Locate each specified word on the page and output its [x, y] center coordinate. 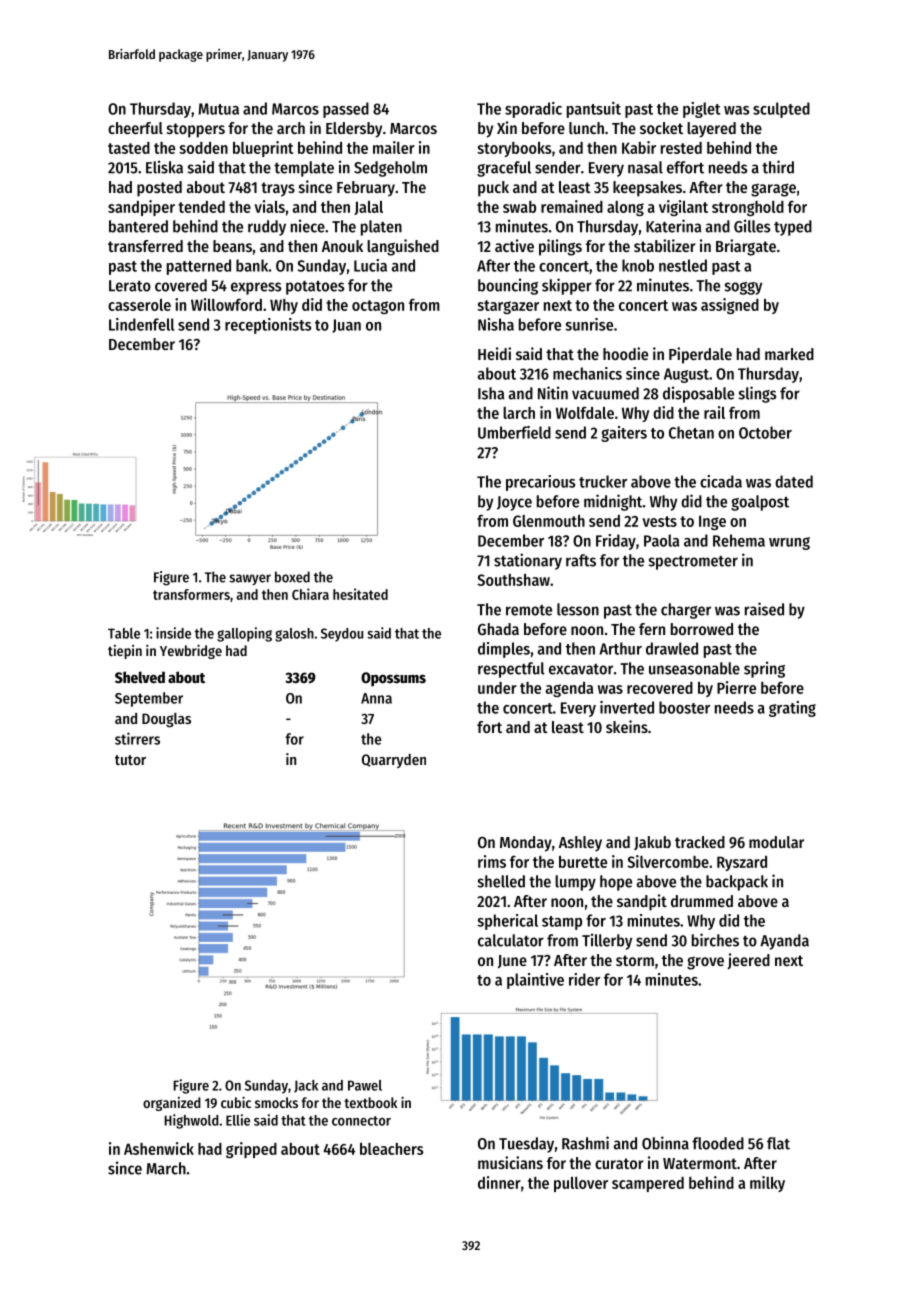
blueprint [263, 149]
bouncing [508, 286]
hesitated [360, 594]
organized [172, 1104]
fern [652, 629]
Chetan [691, 432]
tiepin [125, 652]
